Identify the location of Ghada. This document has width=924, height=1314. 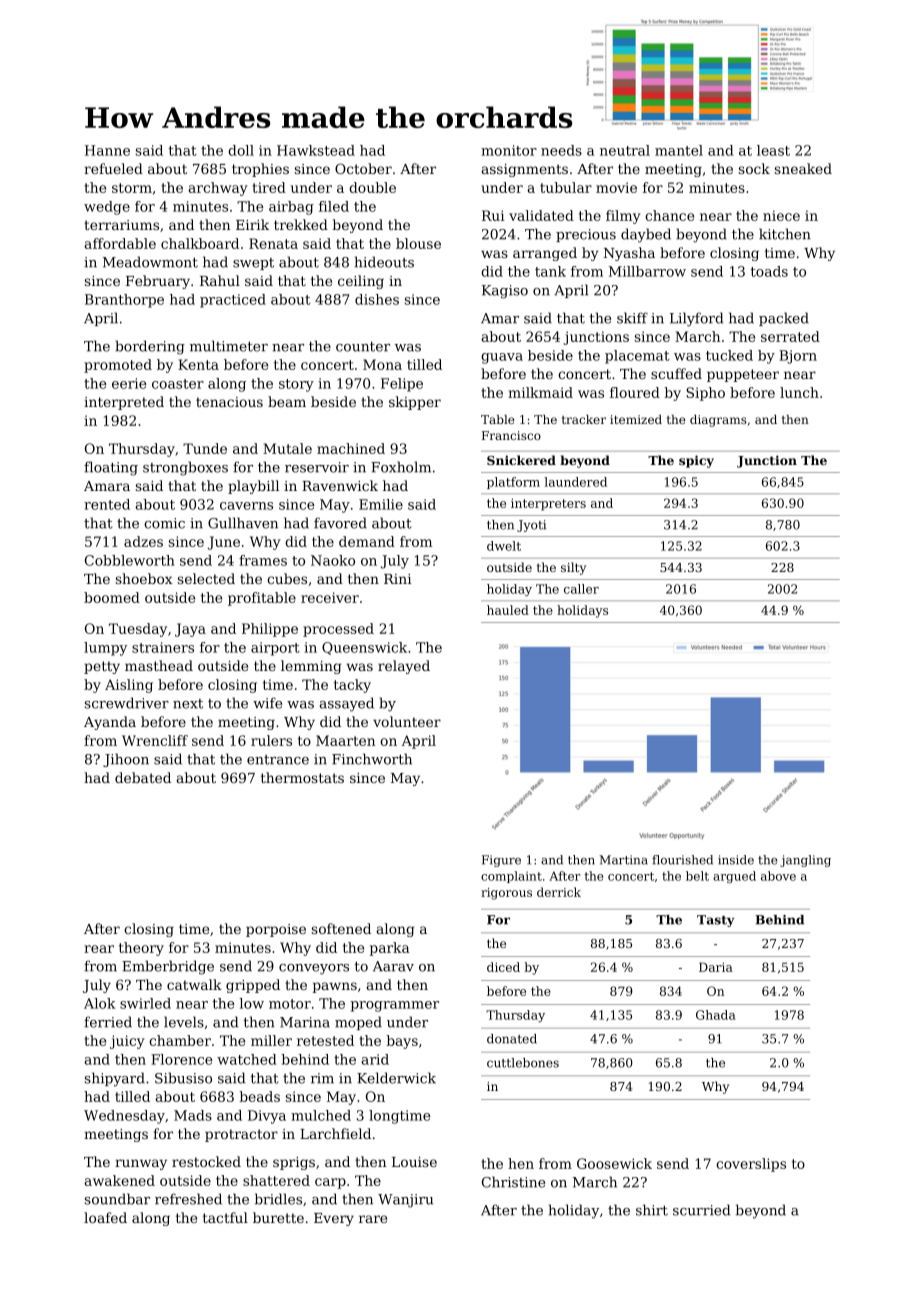
(716, 1015).
